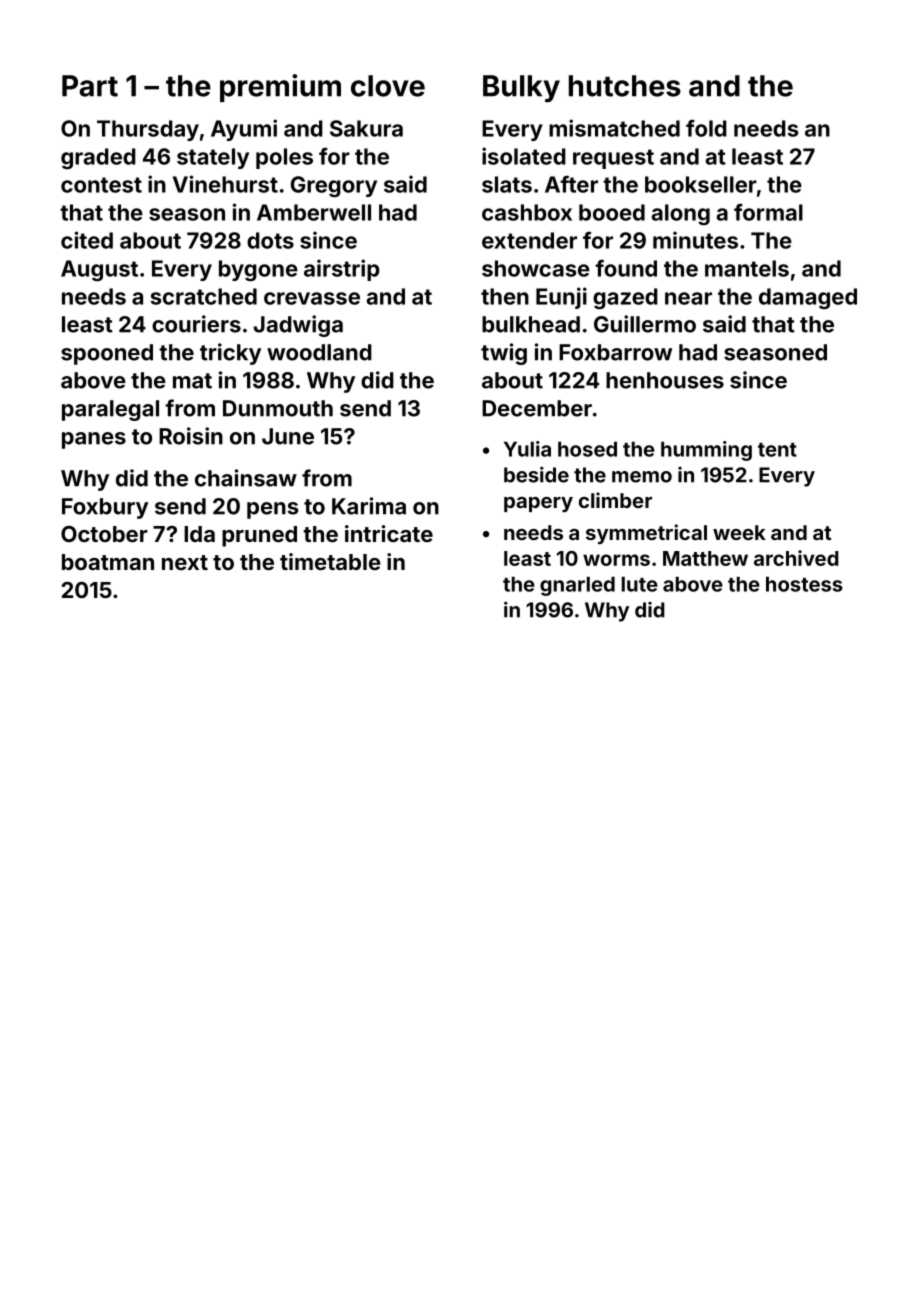  Describe the element at coordinates (107, 354) in the page. I see `spooned` at that location.
